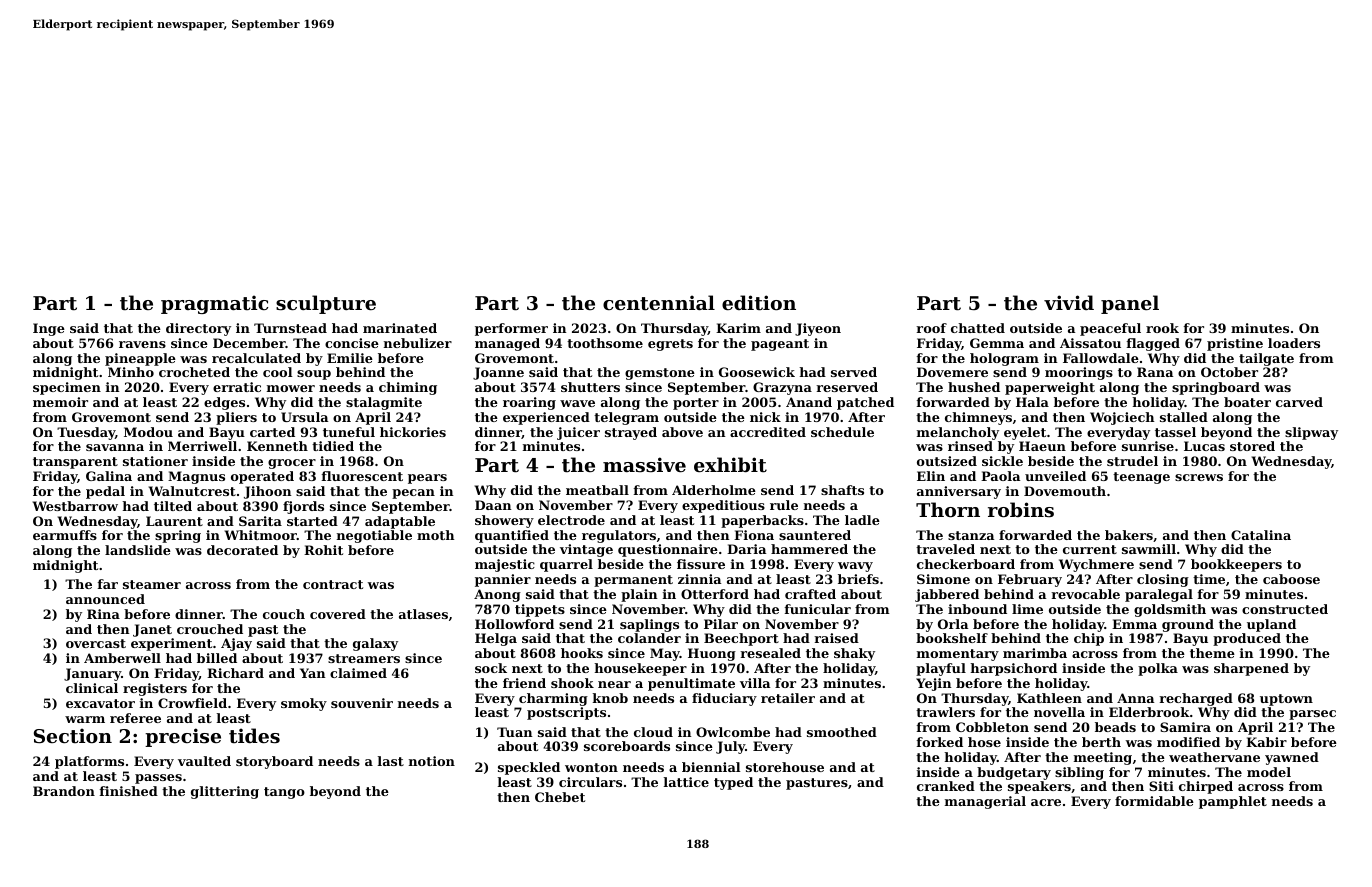 Image resolution: width=1372 pixels, height=887 pixels. Describe the element at coordinates (639, 595) in the document. I see `plain` at that location.
